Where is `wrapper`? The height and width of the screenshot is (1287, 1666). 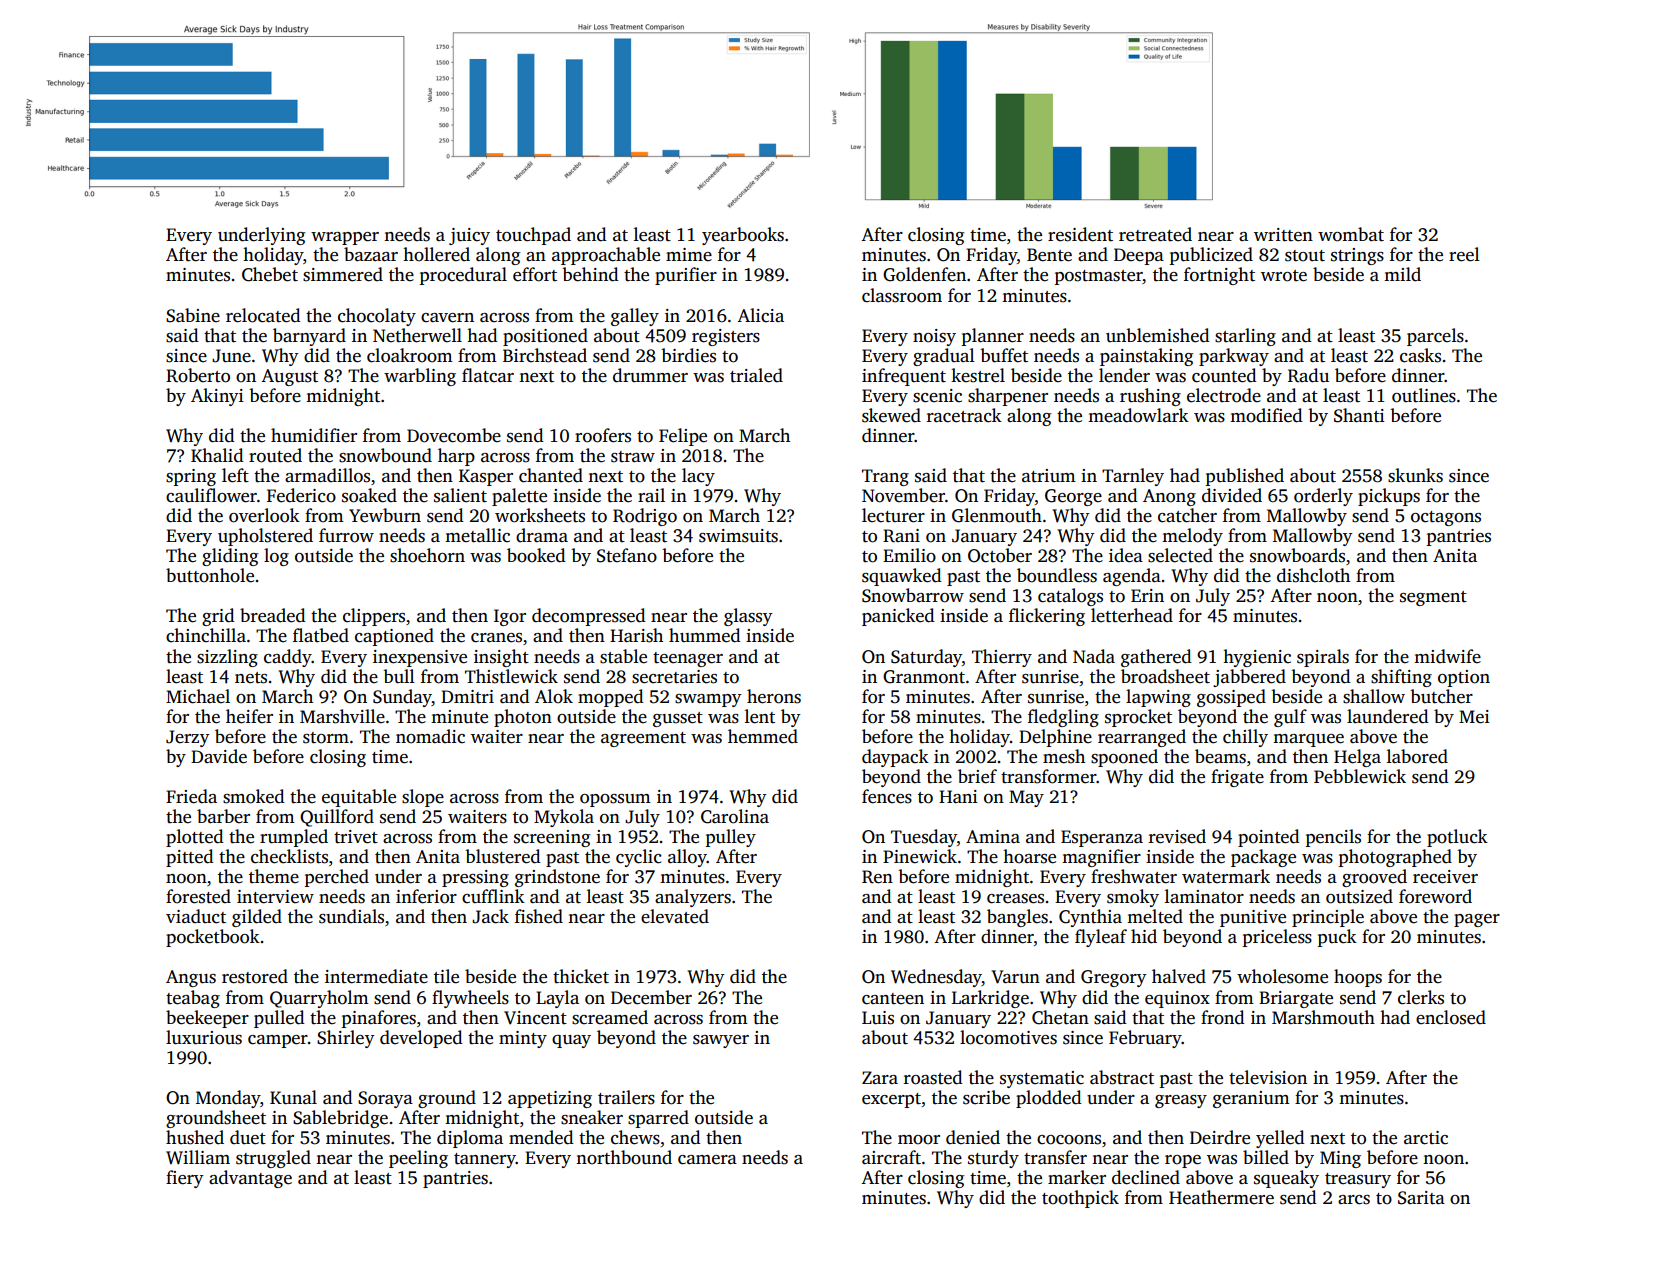
wrapper is located at coordinates (345, 238).
